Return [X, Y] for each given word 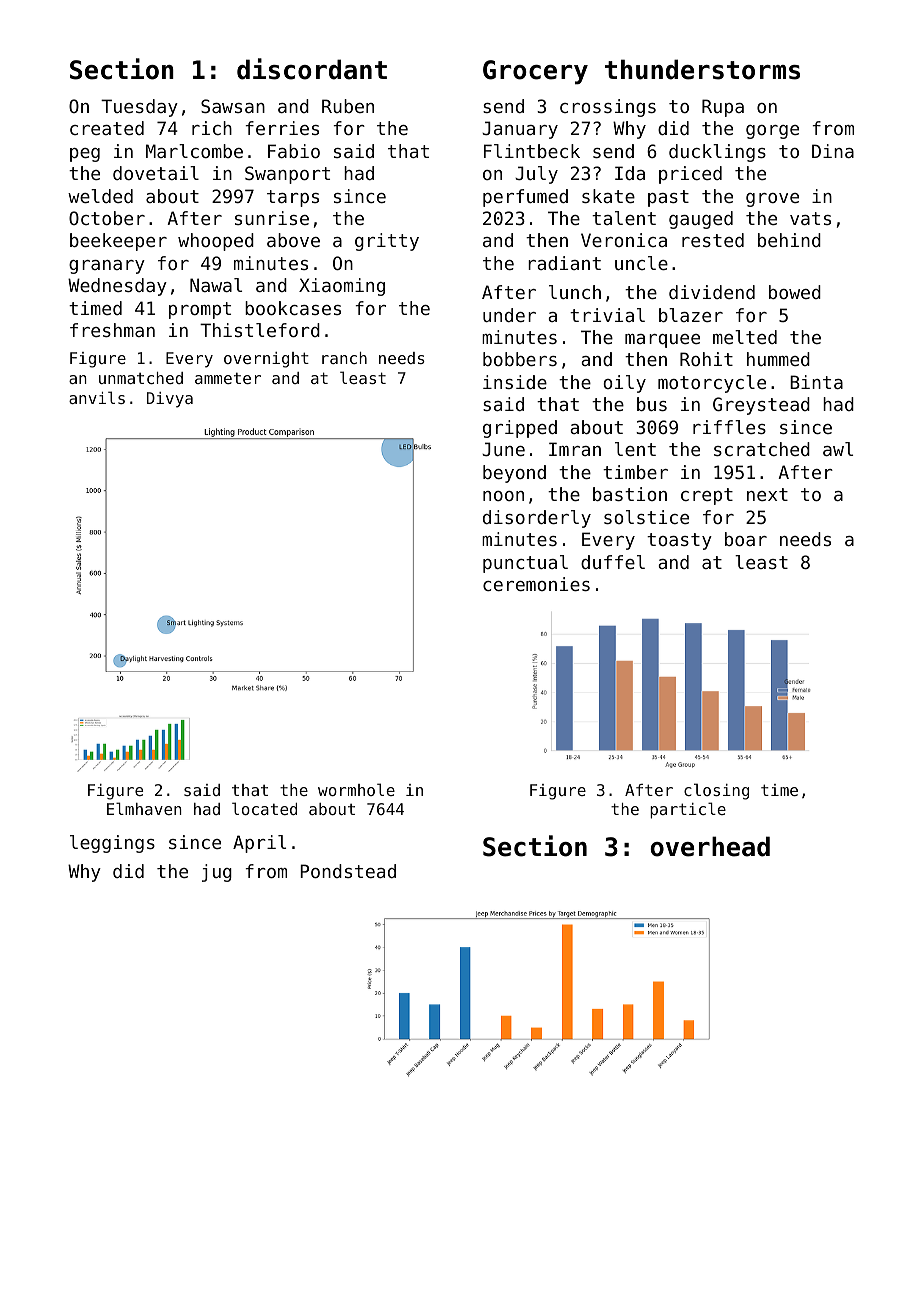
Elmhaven [144, 808]
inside [515, 382]
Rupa [723, 108]
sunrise [272, 218]
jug [217, 873]
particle [688, 810]
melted [745, 337]
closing [716, 791]
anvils [97, 397]
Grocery [535, 72]
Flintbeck [532, 151]
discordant [312, 69]
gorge [772, 132]
